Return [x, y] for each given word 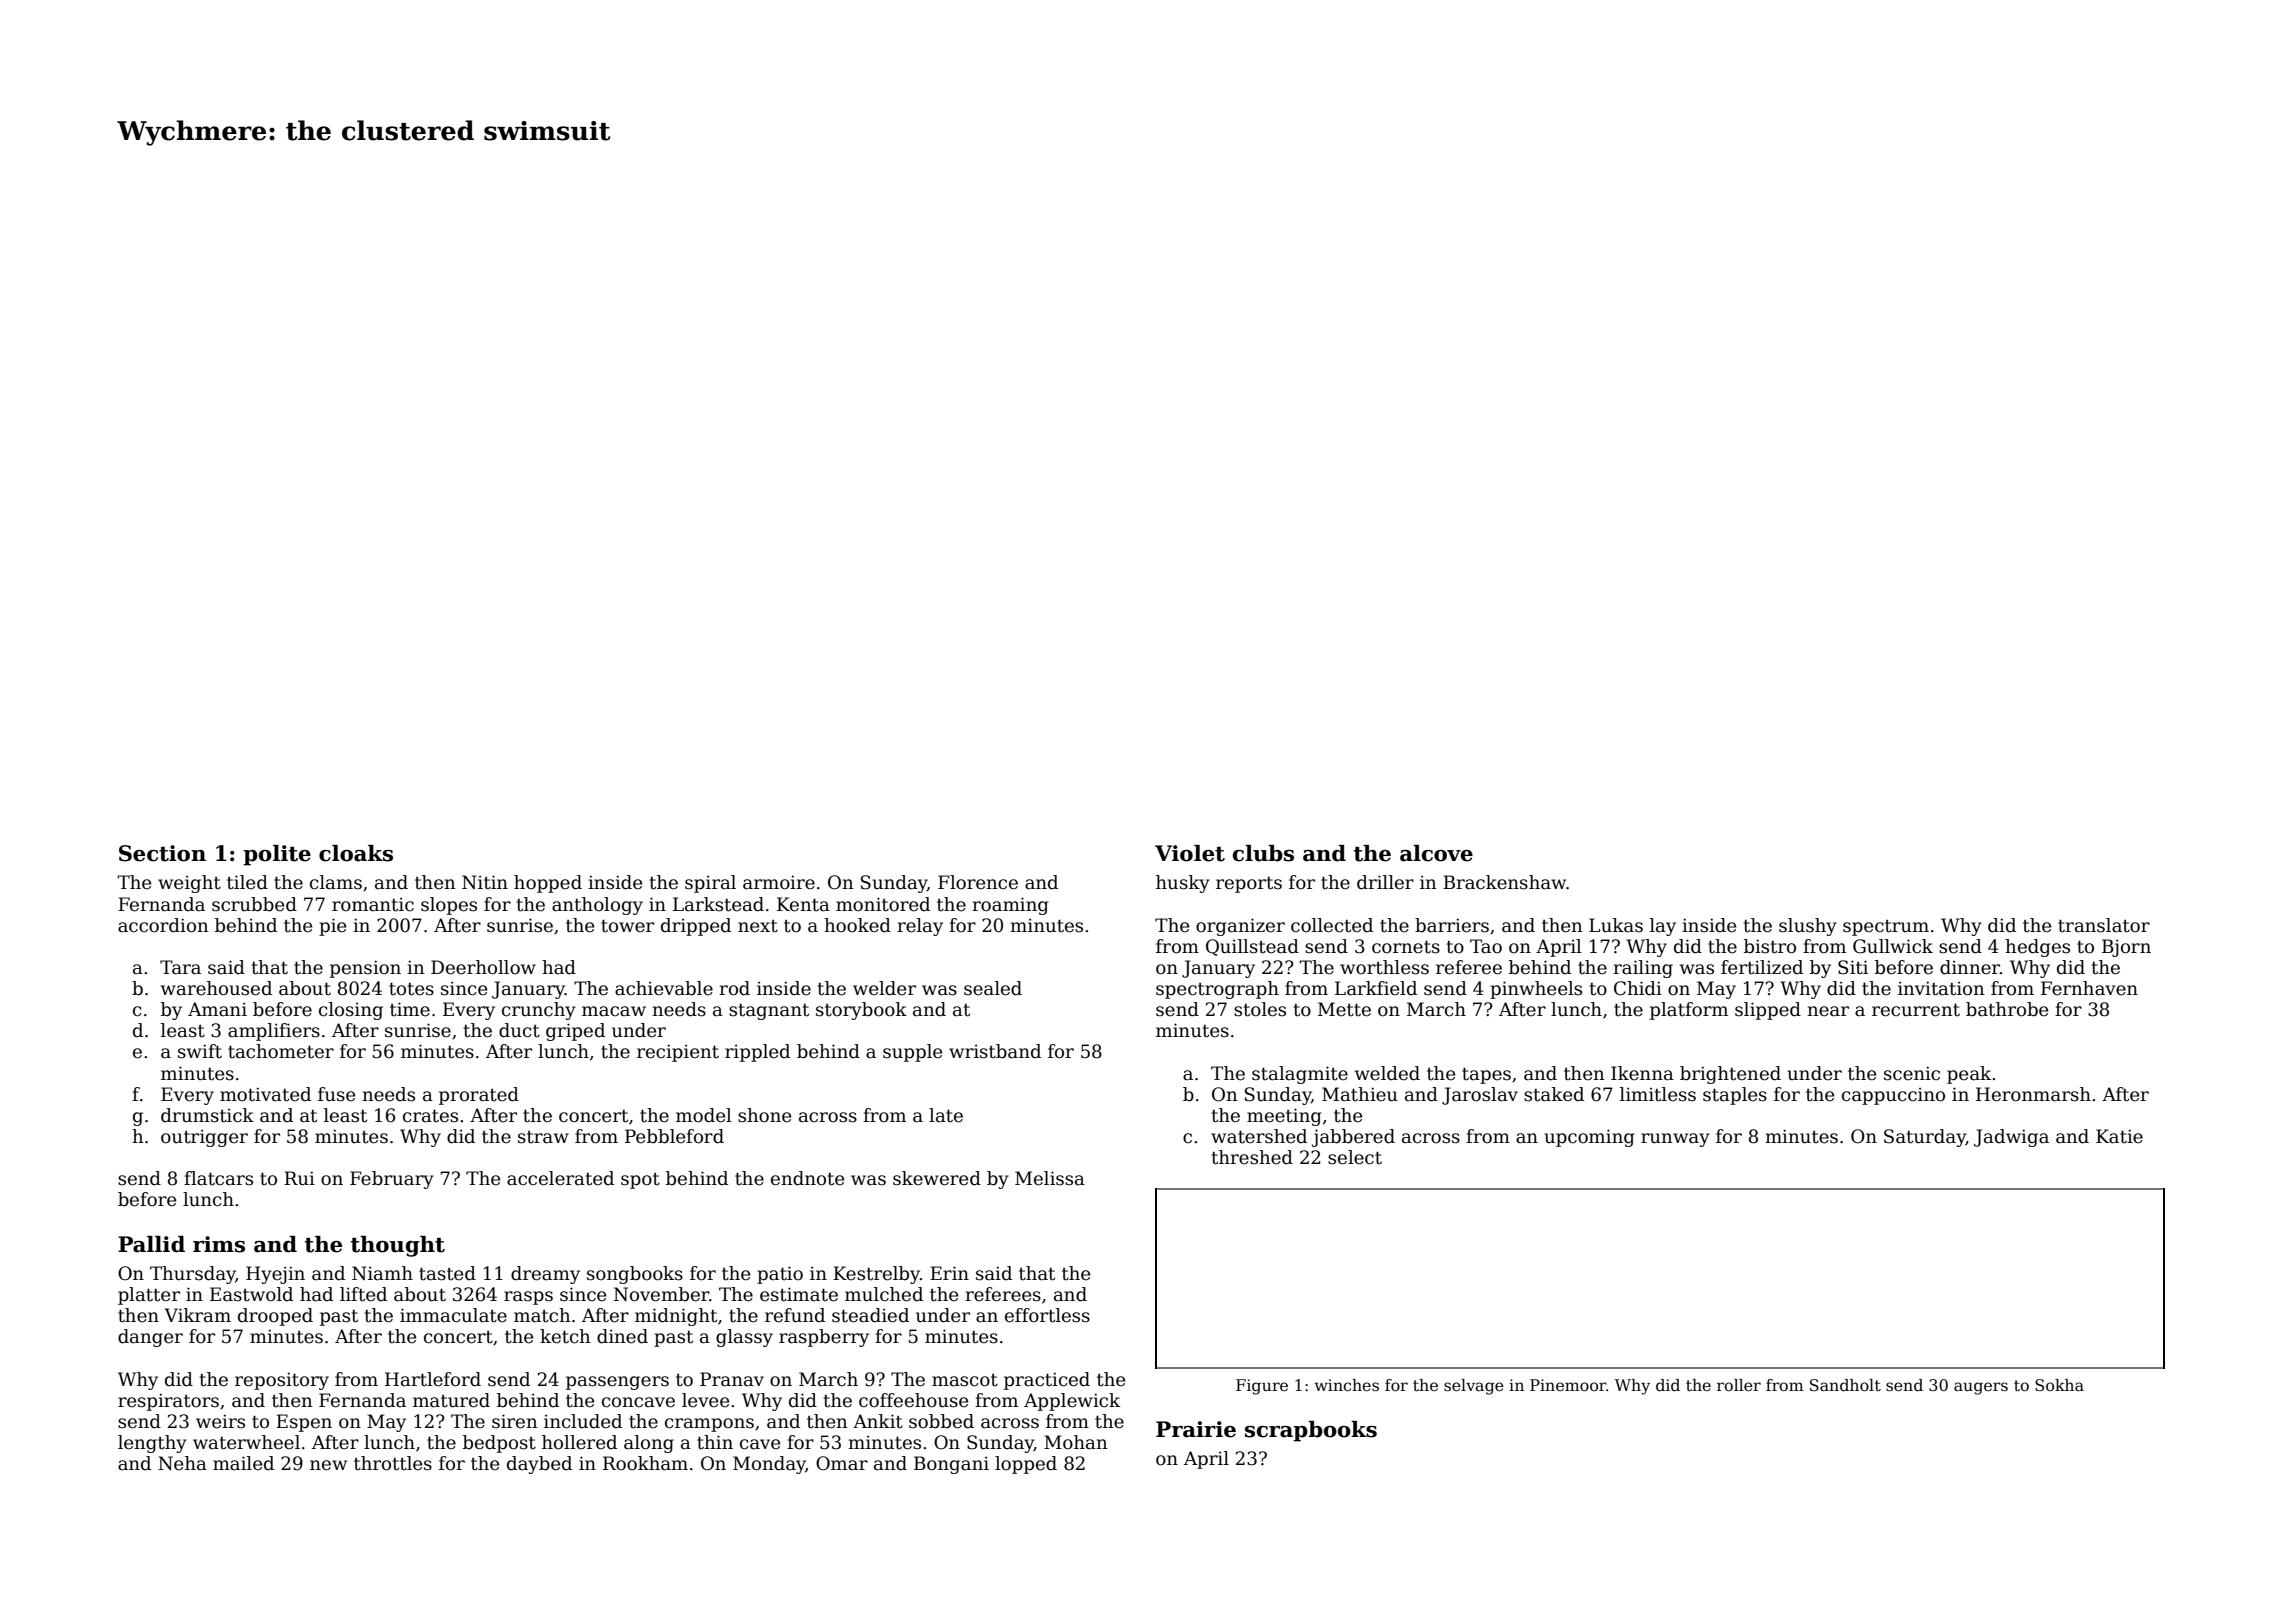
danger [150, 1338]
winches [1346, 1385]
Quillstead [1252, 947]
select [1355, 1157]
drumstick [207, 1115]
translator [2104, 925]
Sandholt [1845, 1385]
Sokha [2059, 1385]
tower [627, 926]
